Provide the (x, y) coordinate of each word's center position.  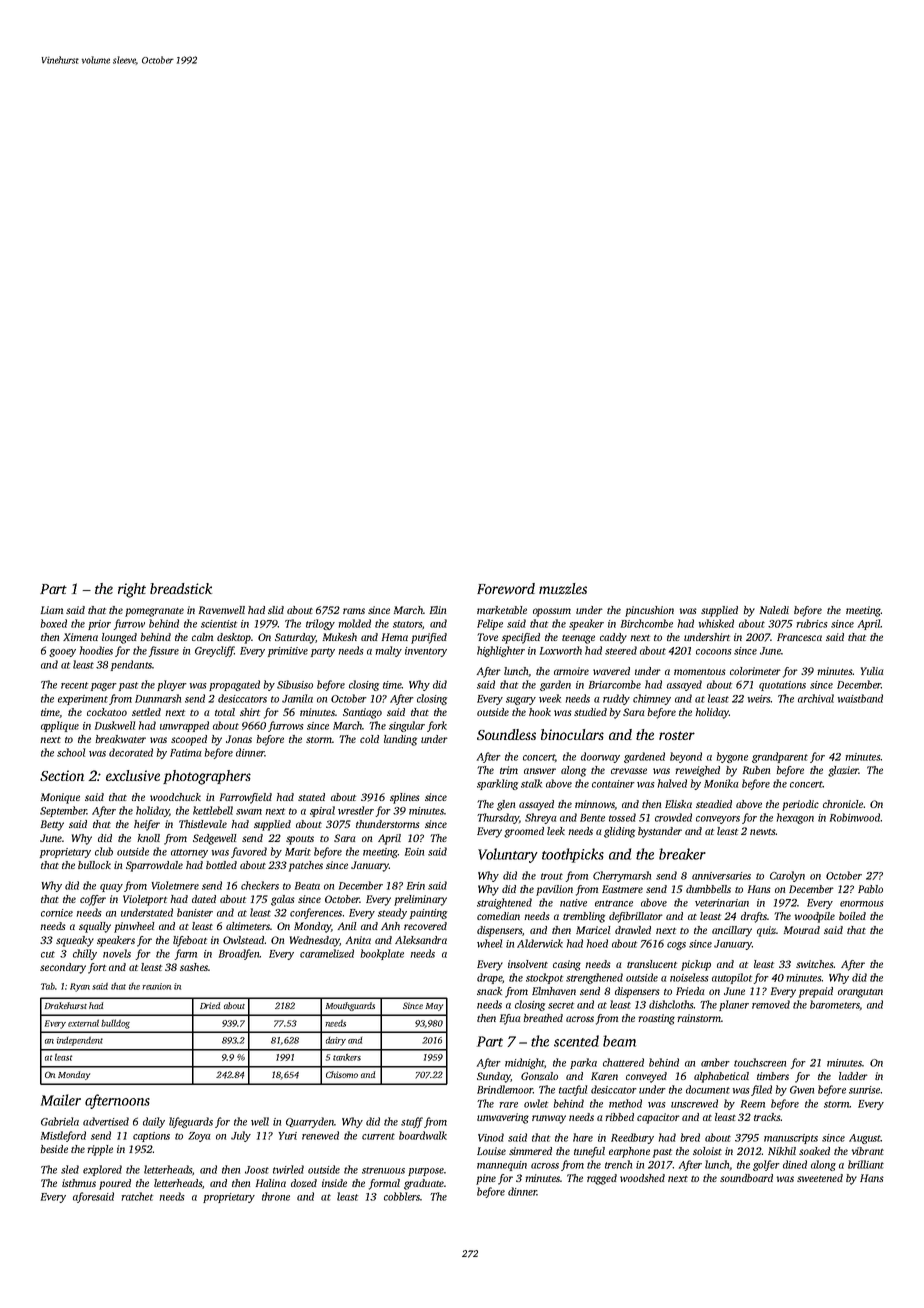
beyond (686, 757)
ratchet (137, 1196)
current (378, 1136)
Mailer (61, 1100)
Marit (298, 852)
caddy (613, 638)
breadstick (181, 588)
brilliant (866, 1164)
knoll (148, 838)
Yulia (872, 671)
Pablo (870, 889)
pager (104, 687)
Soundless (506, 734)
